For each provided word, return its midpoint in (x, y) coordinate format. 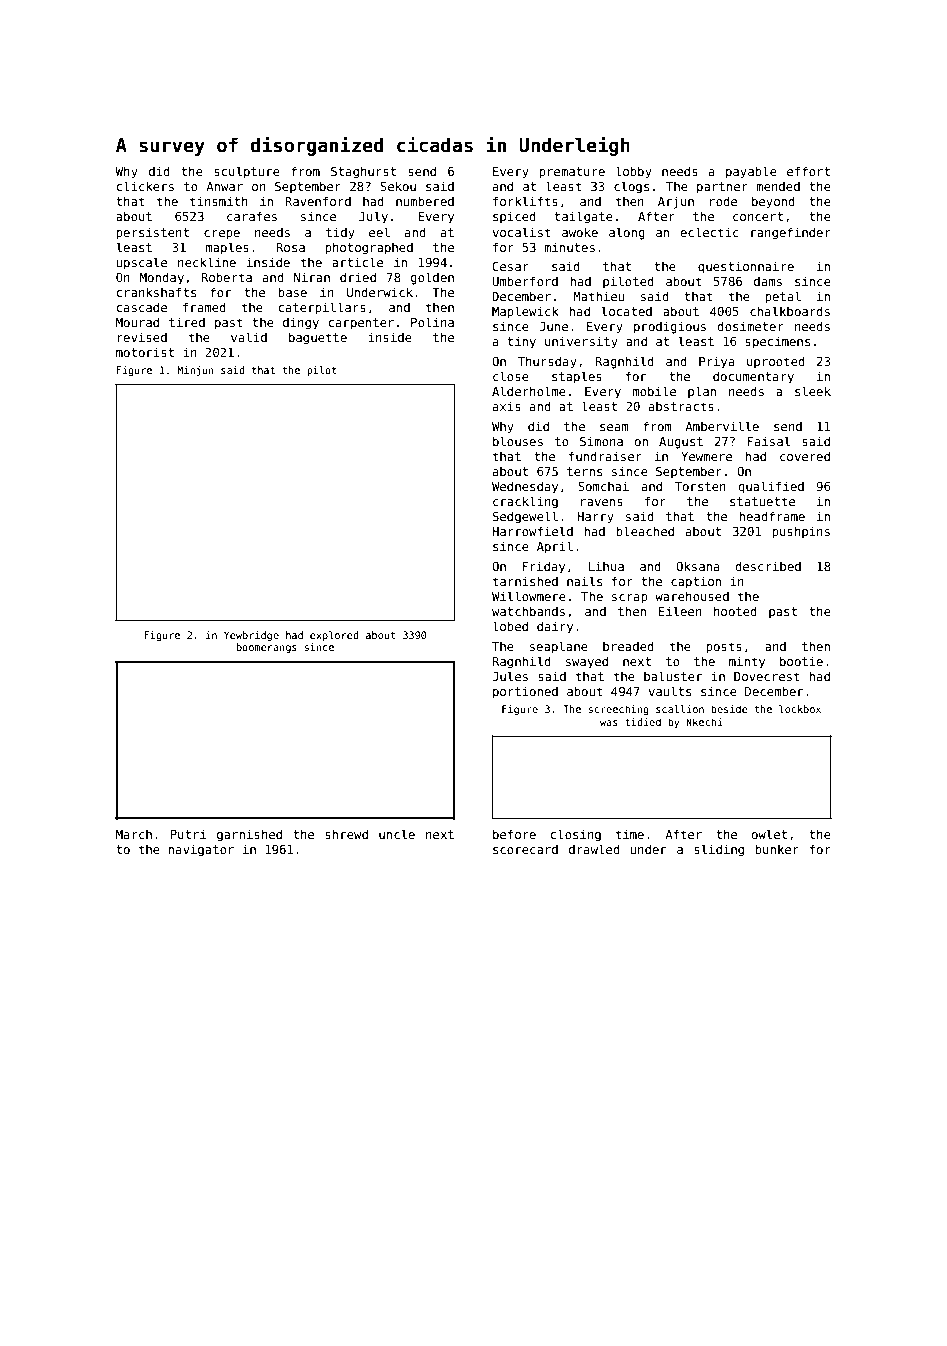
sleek (813, 391)
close (511, 376)
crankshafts (156, 292)
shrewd (346, 834)
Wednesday (525, 487)
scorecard (525, 849)
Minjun (195, 371)
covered (805, 456)
